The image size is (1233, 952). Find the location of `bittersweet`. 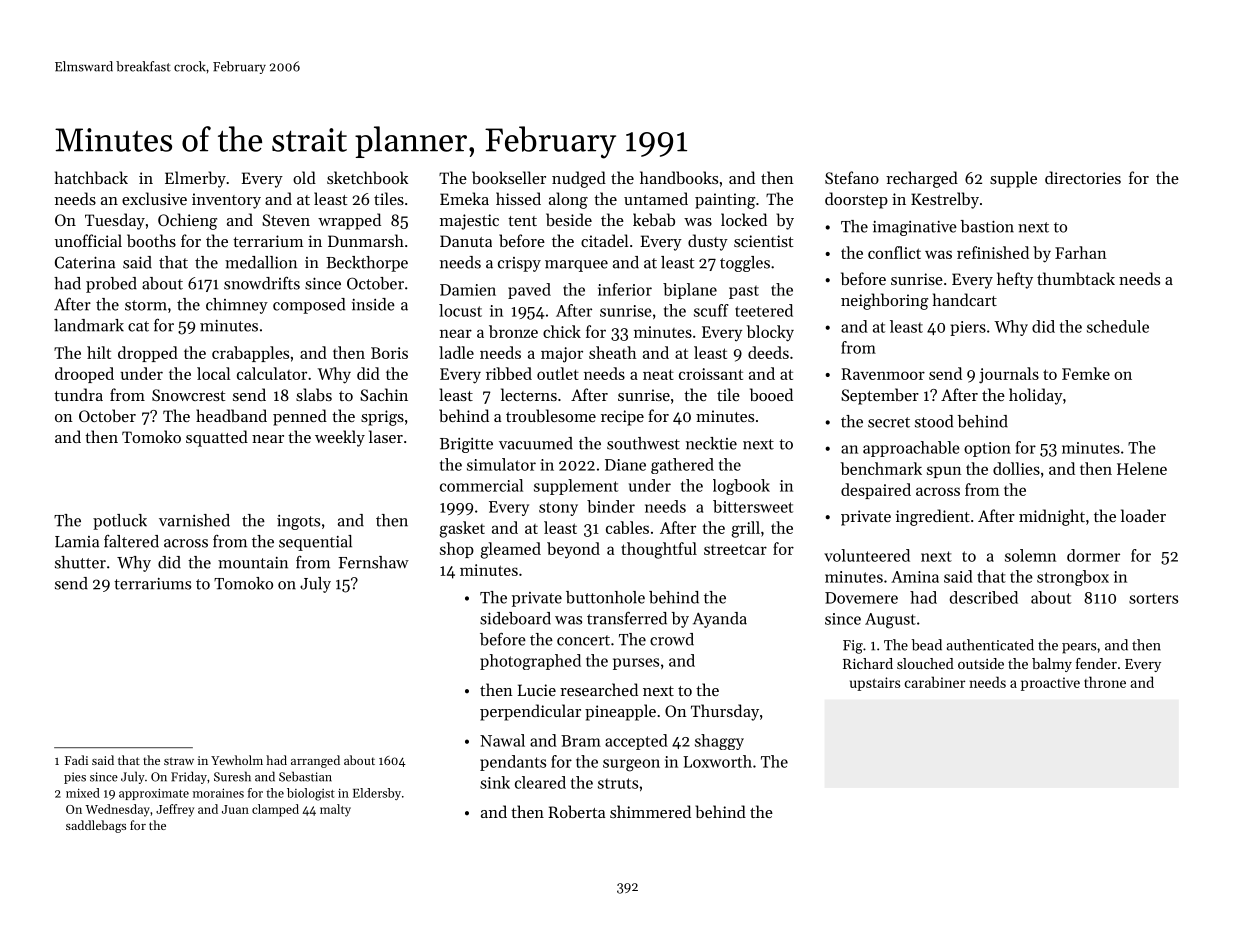

bittersweet is located at coordinates (753, 506).
